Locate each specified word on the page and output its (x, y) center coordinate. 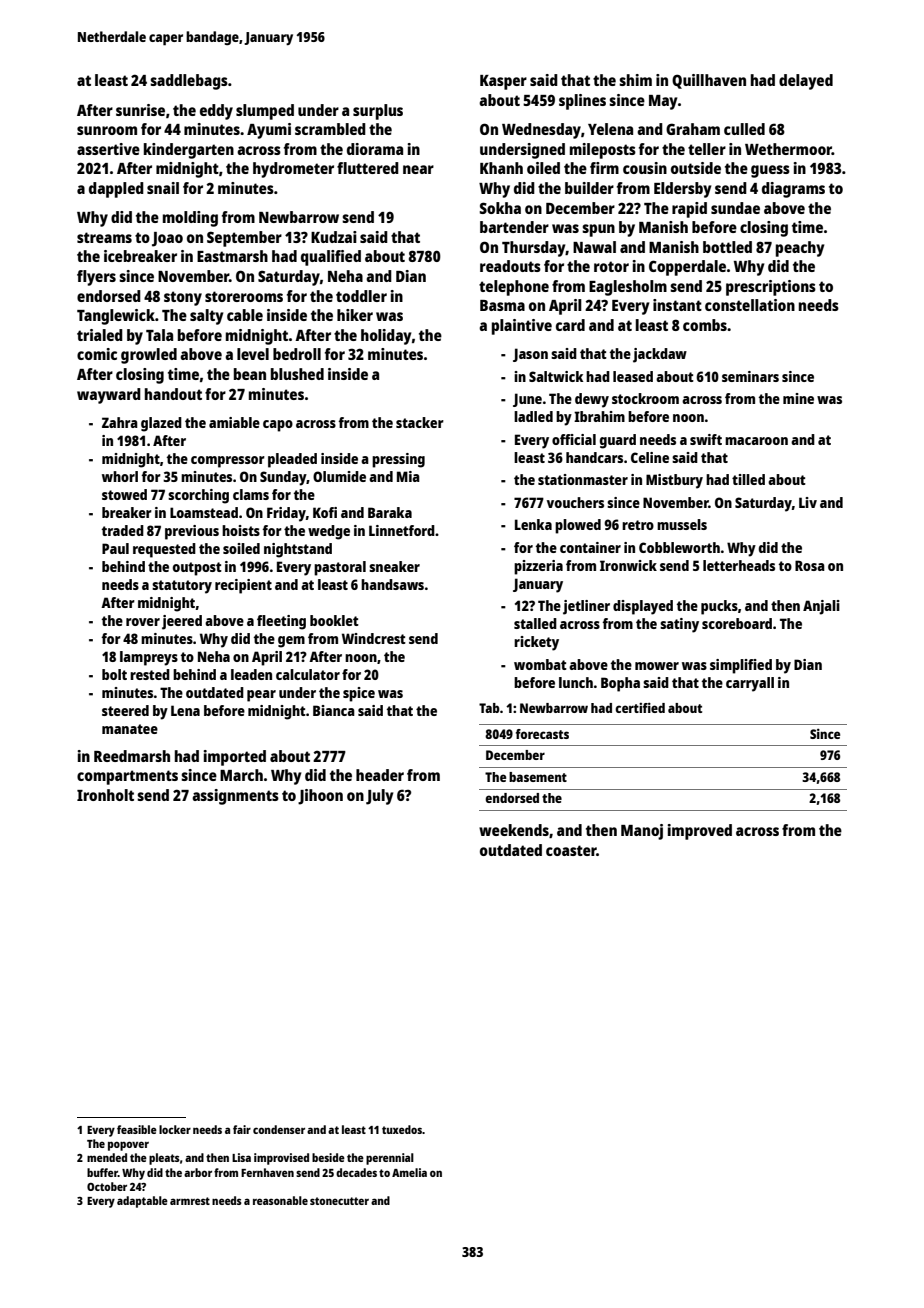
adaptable (142, 1202)
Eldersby (682, 190)
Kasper (503, 82)
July (379, 797)
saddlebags (189, 82)
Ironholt (105, 795)
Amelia (409, 1172)
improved (700, 832)
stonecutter (339, 1201)
